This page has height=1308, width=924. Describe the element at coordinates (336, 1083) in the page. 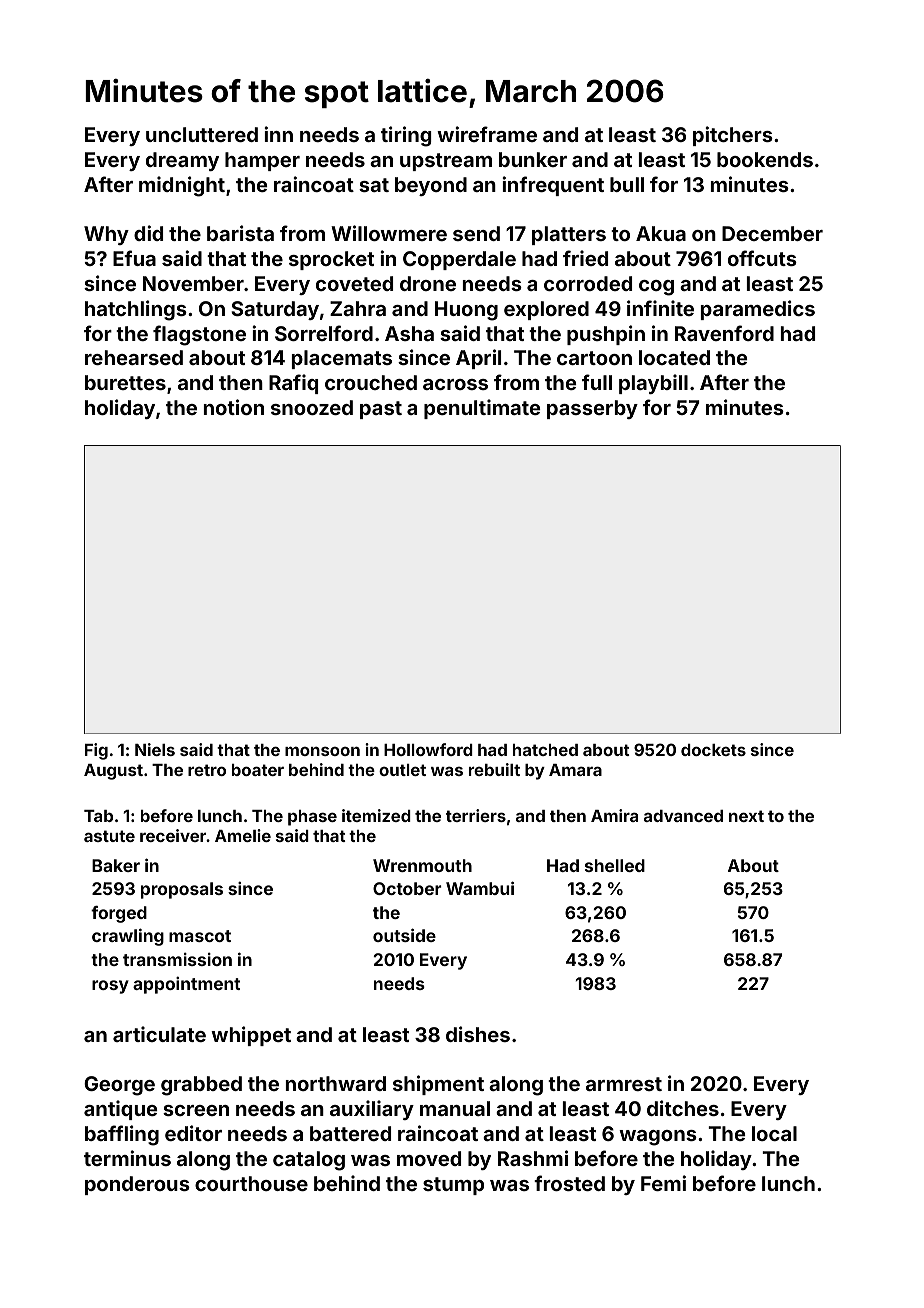

I see `northward` at that location.
